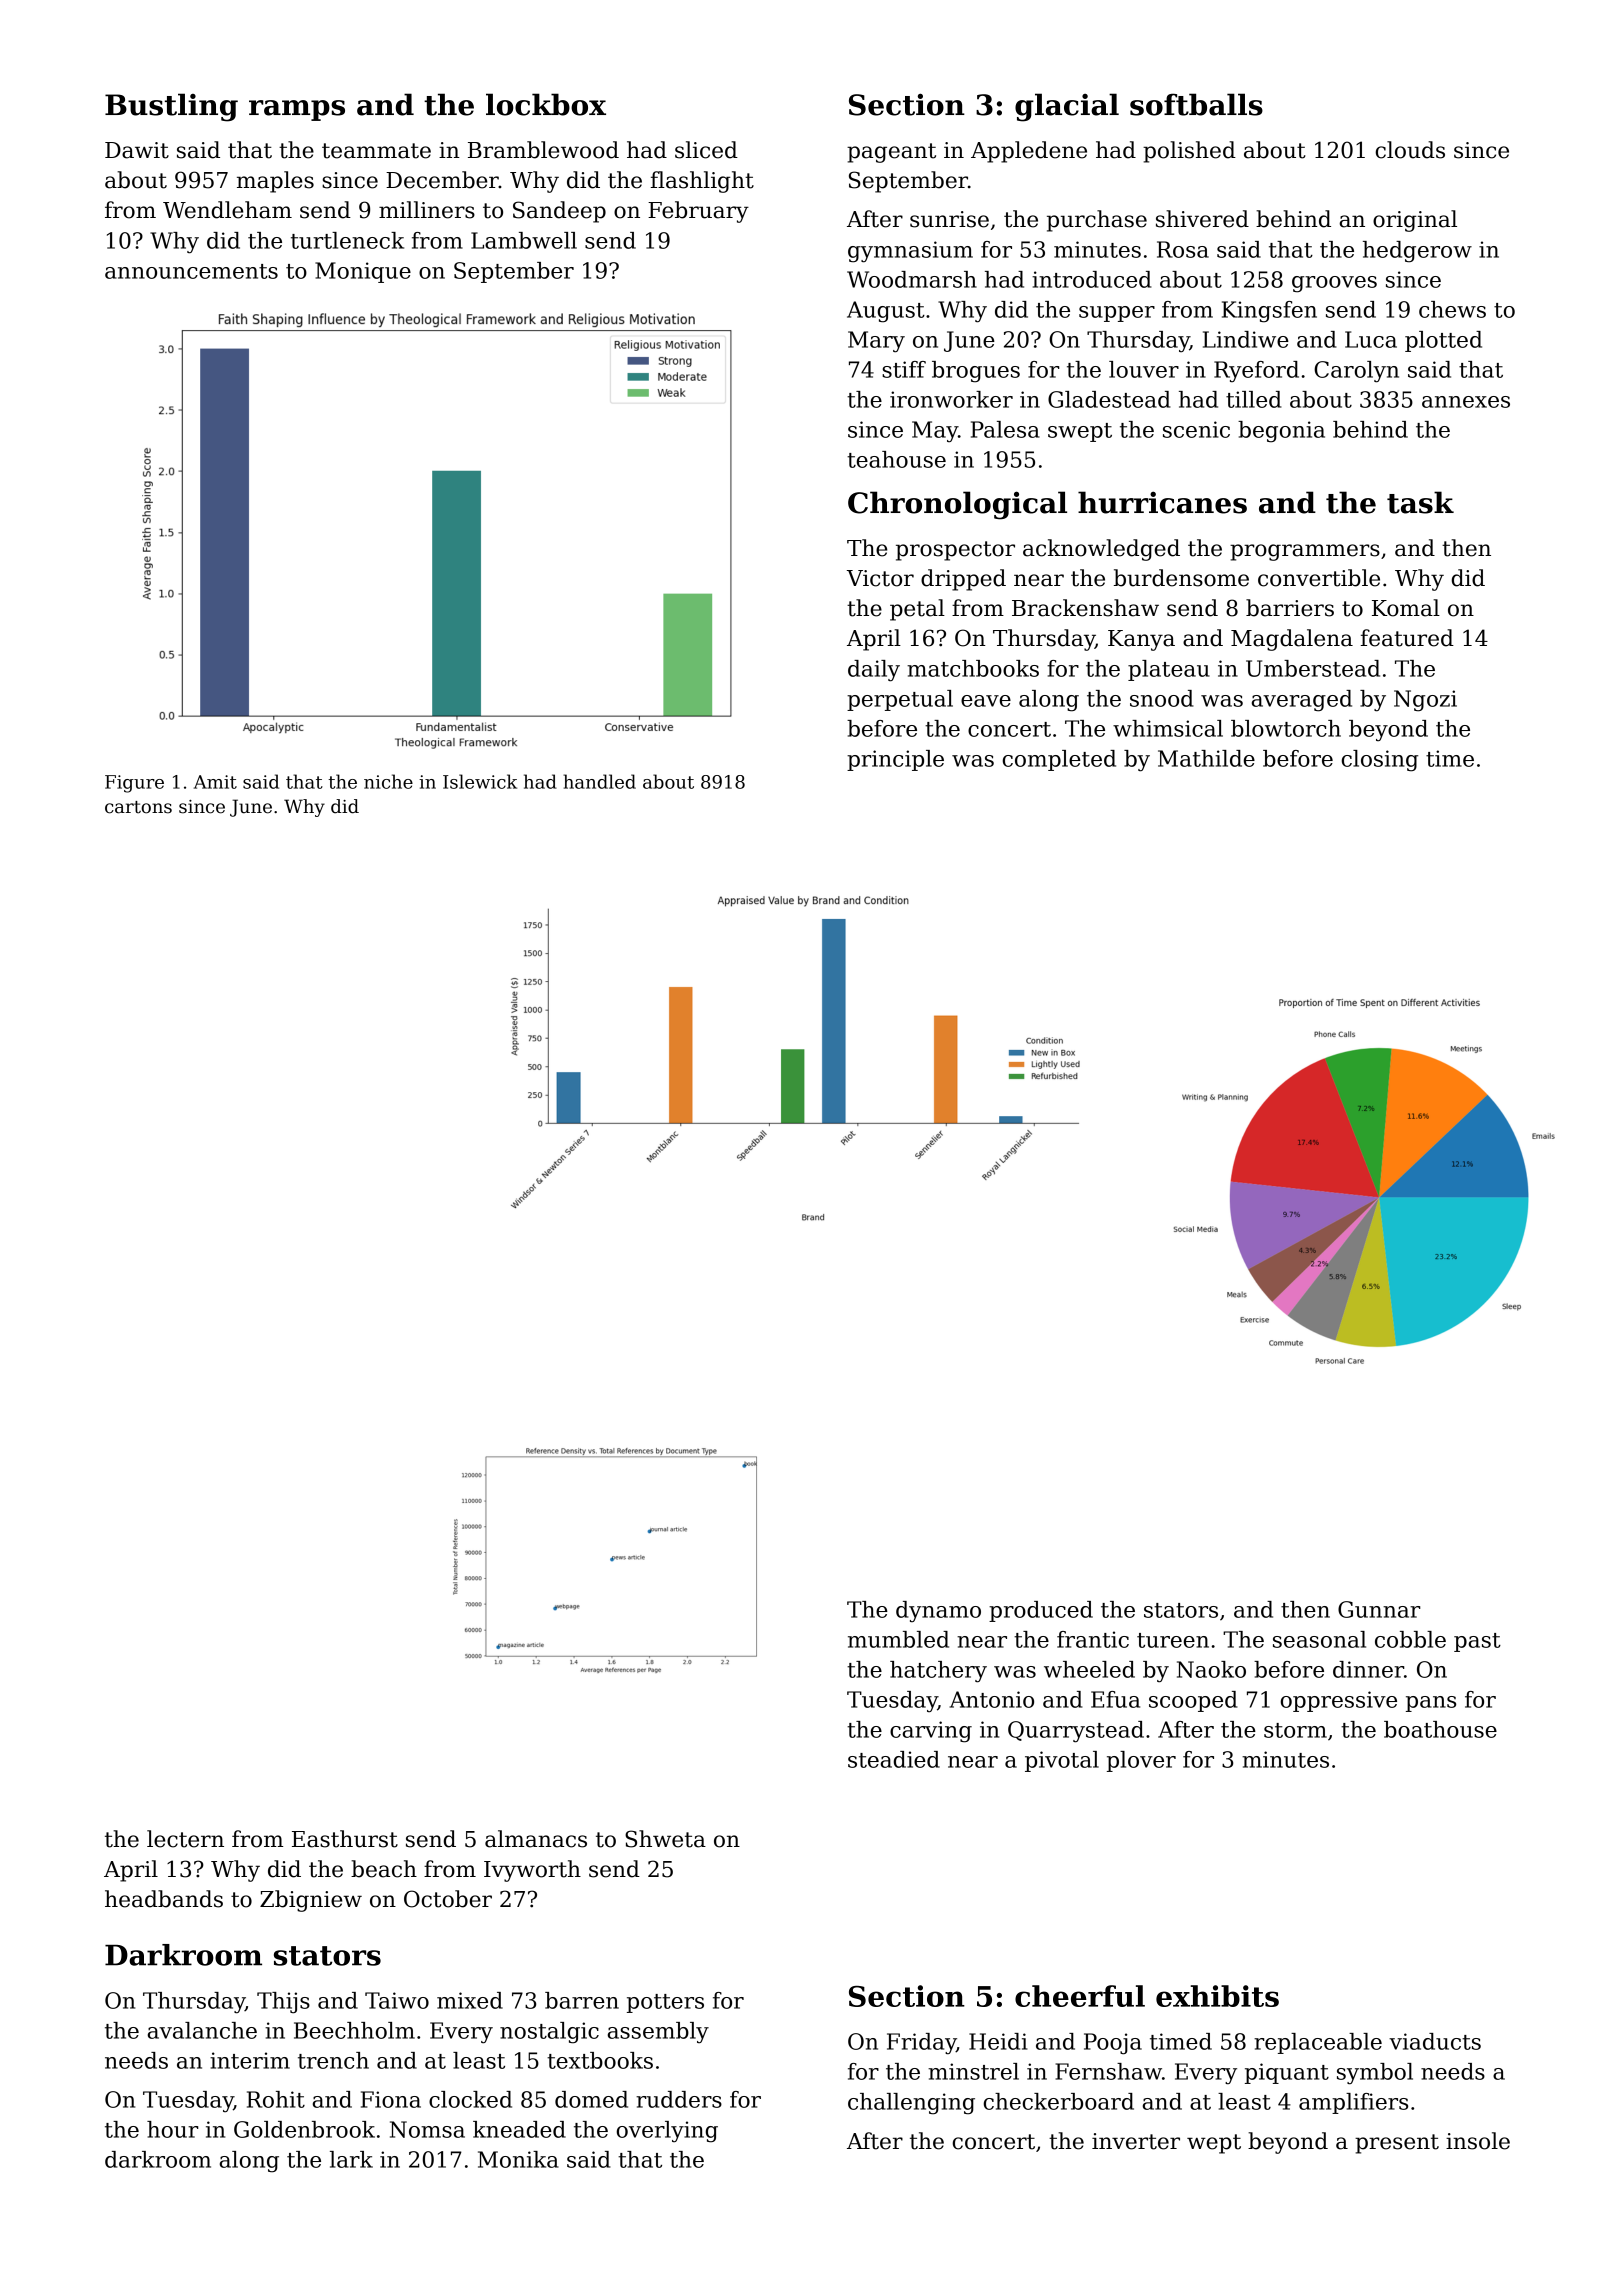 This screenshot has height=2292, width=1620. What do you see at coordinates (351, 2159) in the screenshot?
I see `lark` at bounding box center [351, 2159].
